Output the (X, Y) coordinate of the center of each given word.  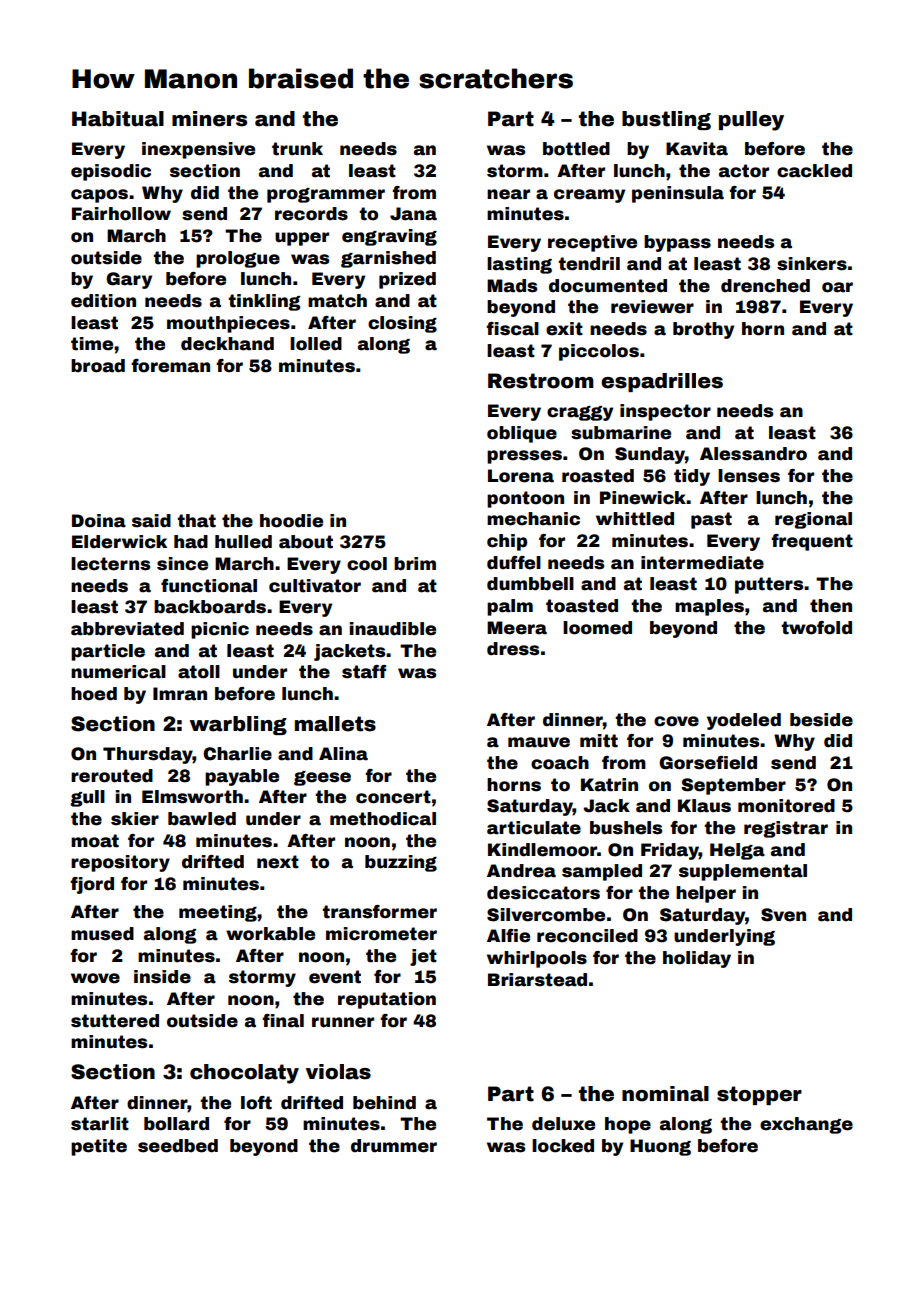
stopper (759, 1095)
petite (99, 1147)
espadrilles (662, 382)
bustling (666, 120)
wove (95, 978)
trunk (297, 149)
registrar (786, 829)
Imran (180, 694)
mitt (599, 741)
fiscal (512, 329)
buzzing (401, 863)
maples (709, 607)
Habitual (118, 119)
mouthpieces (228, 324)
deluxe (563, 1124)
